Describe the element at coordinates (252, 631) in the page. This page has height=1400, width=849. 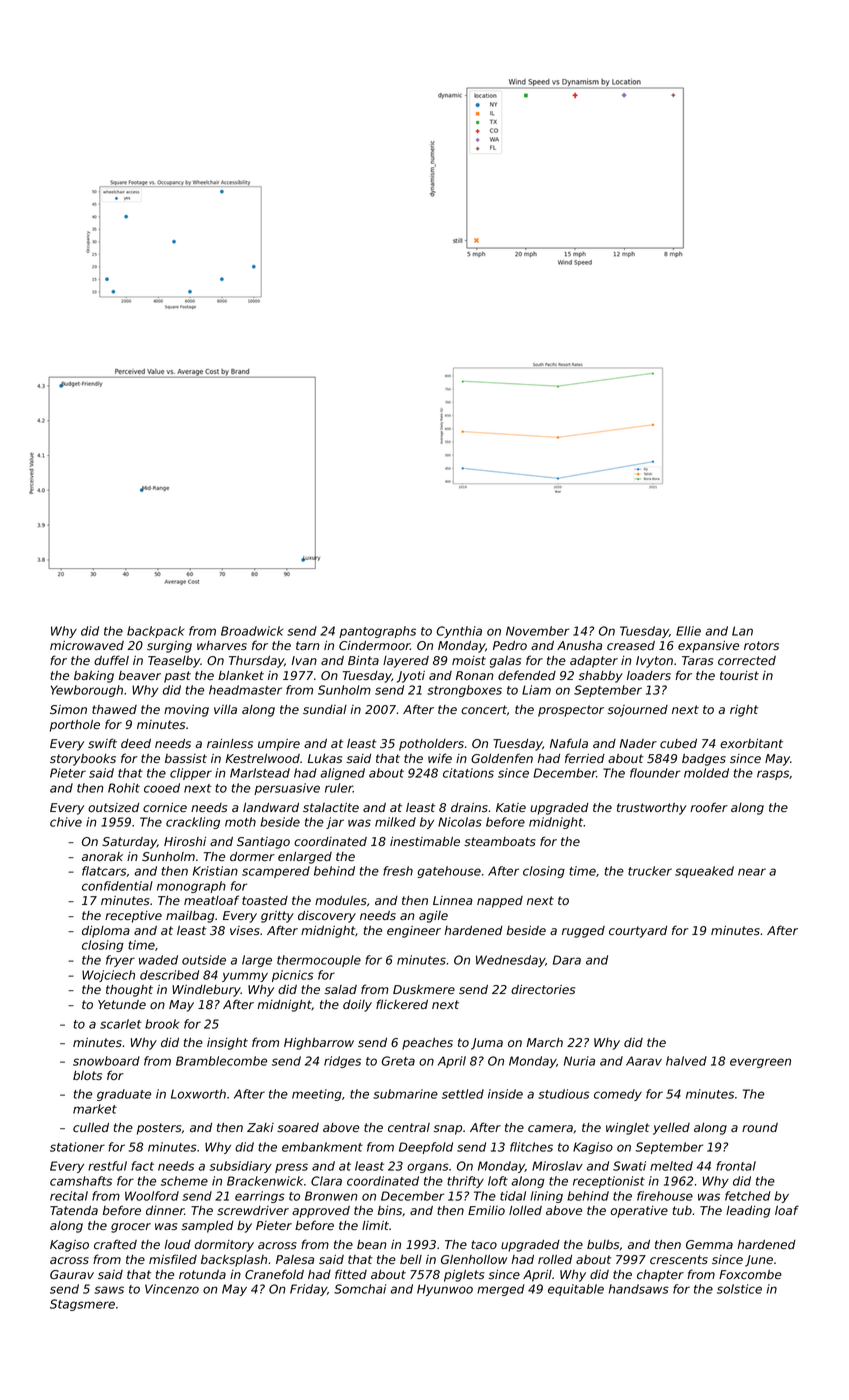
I see `Broadwick` at that location.
